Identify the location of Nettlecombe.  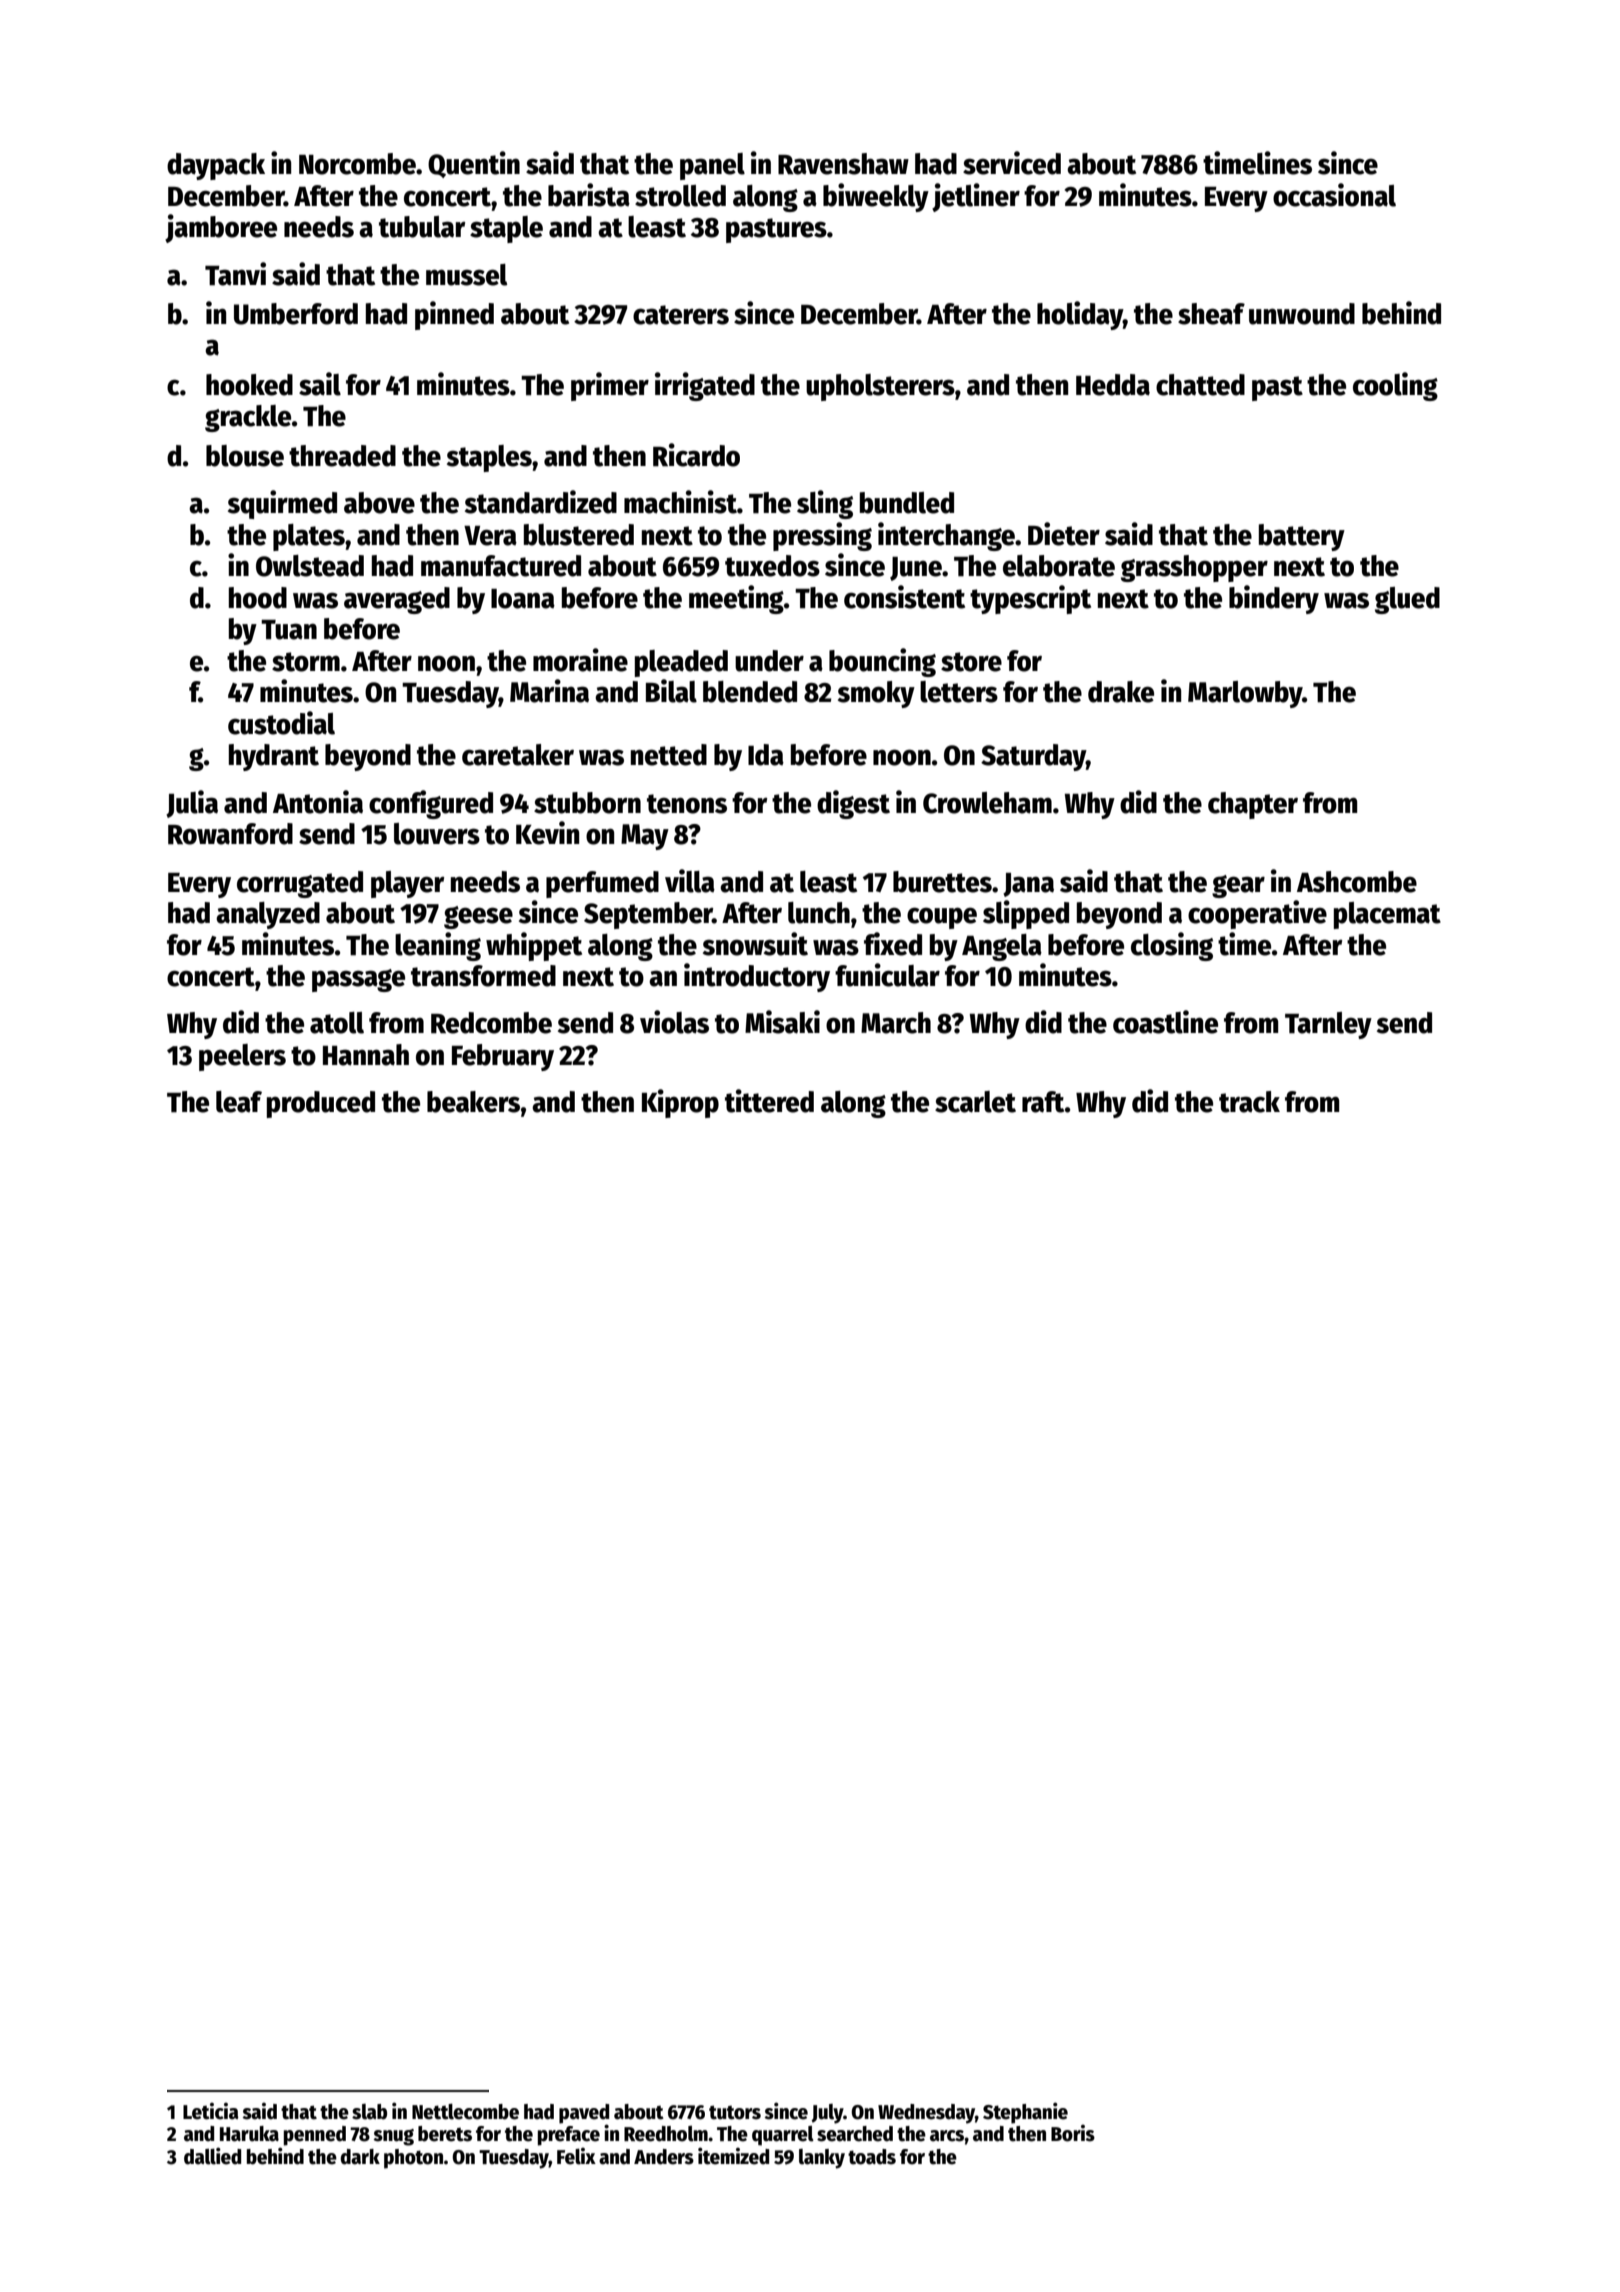
(465, 2112).
